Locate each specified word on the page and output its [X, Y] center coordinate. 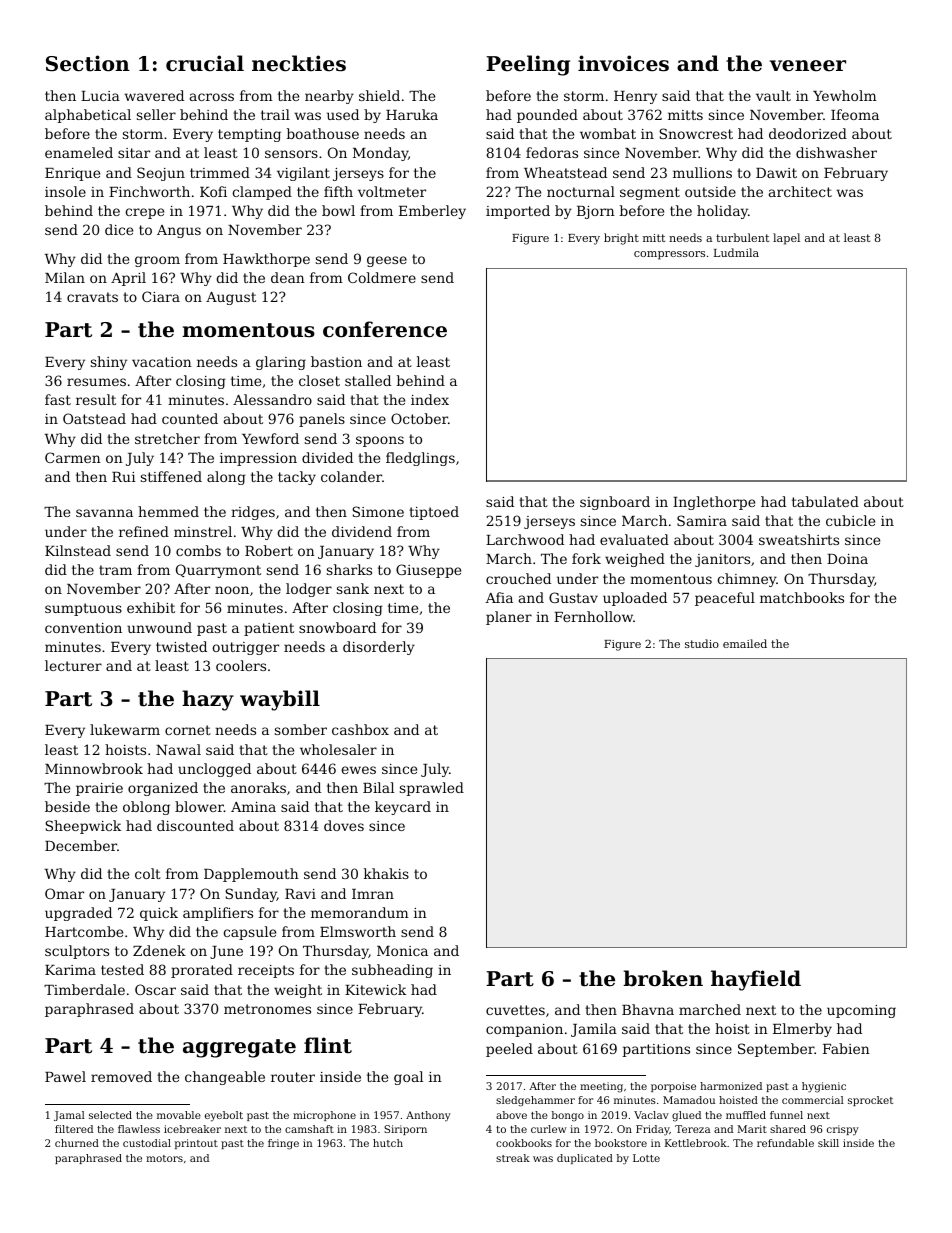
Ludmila [736, 252]
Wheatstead [565, 172]
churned [77, 1143]
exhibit [151, 607]
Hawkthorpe [266, 260]
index [430, 399]
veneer [808, 66]
